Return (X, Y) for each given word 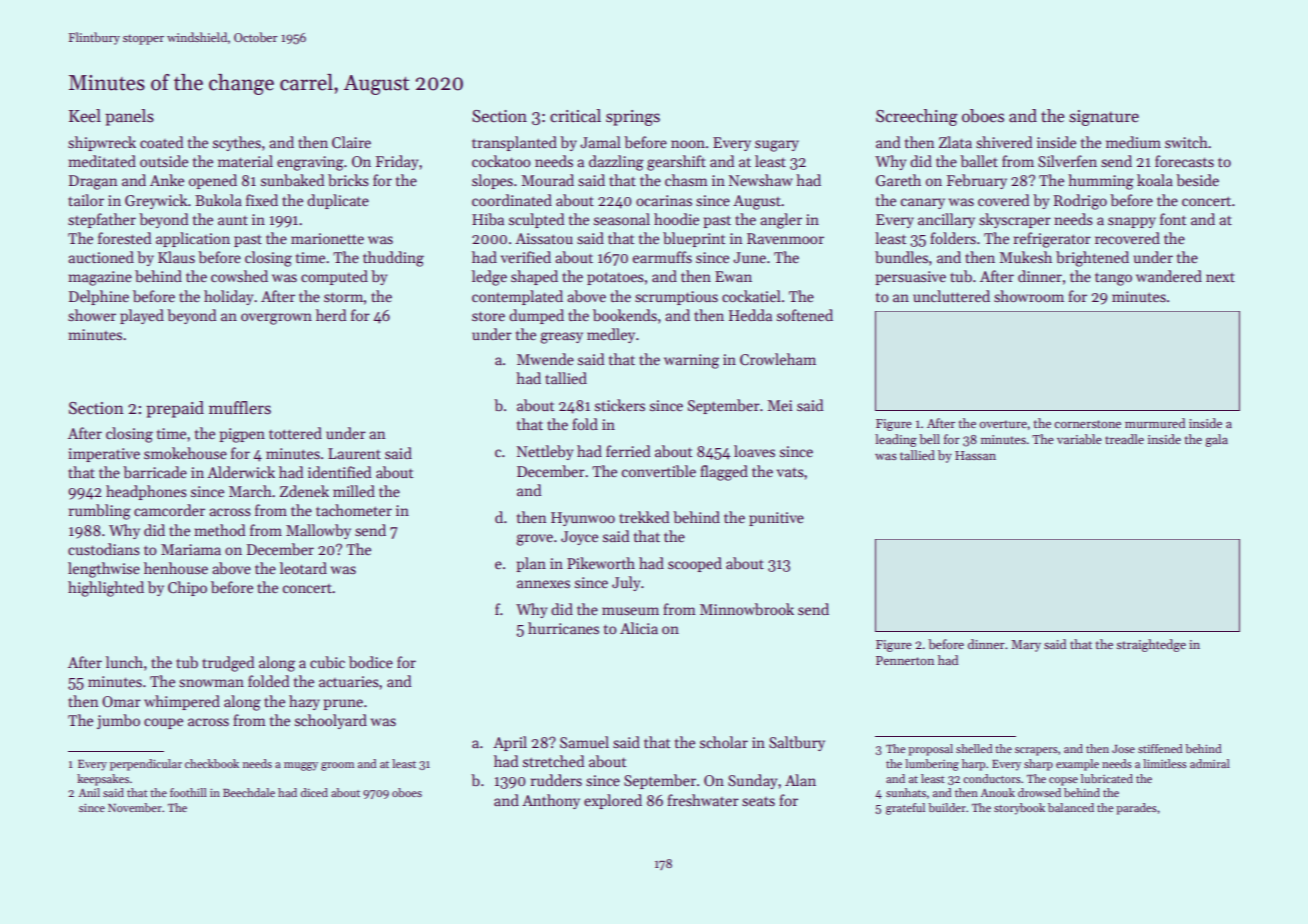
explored (613, 801)
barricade (155, 472)
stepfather (102, 220)
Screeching (917, 117)
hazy (304, 702)
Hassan (975, 455)
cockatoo (501, 161)
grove (534, 540)
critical (575, 116)
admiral (1210, 763)
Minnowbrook (747, 609)
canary (923, 203)
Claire (351, 142)
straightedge (1151, 645)
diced (314, 792)
